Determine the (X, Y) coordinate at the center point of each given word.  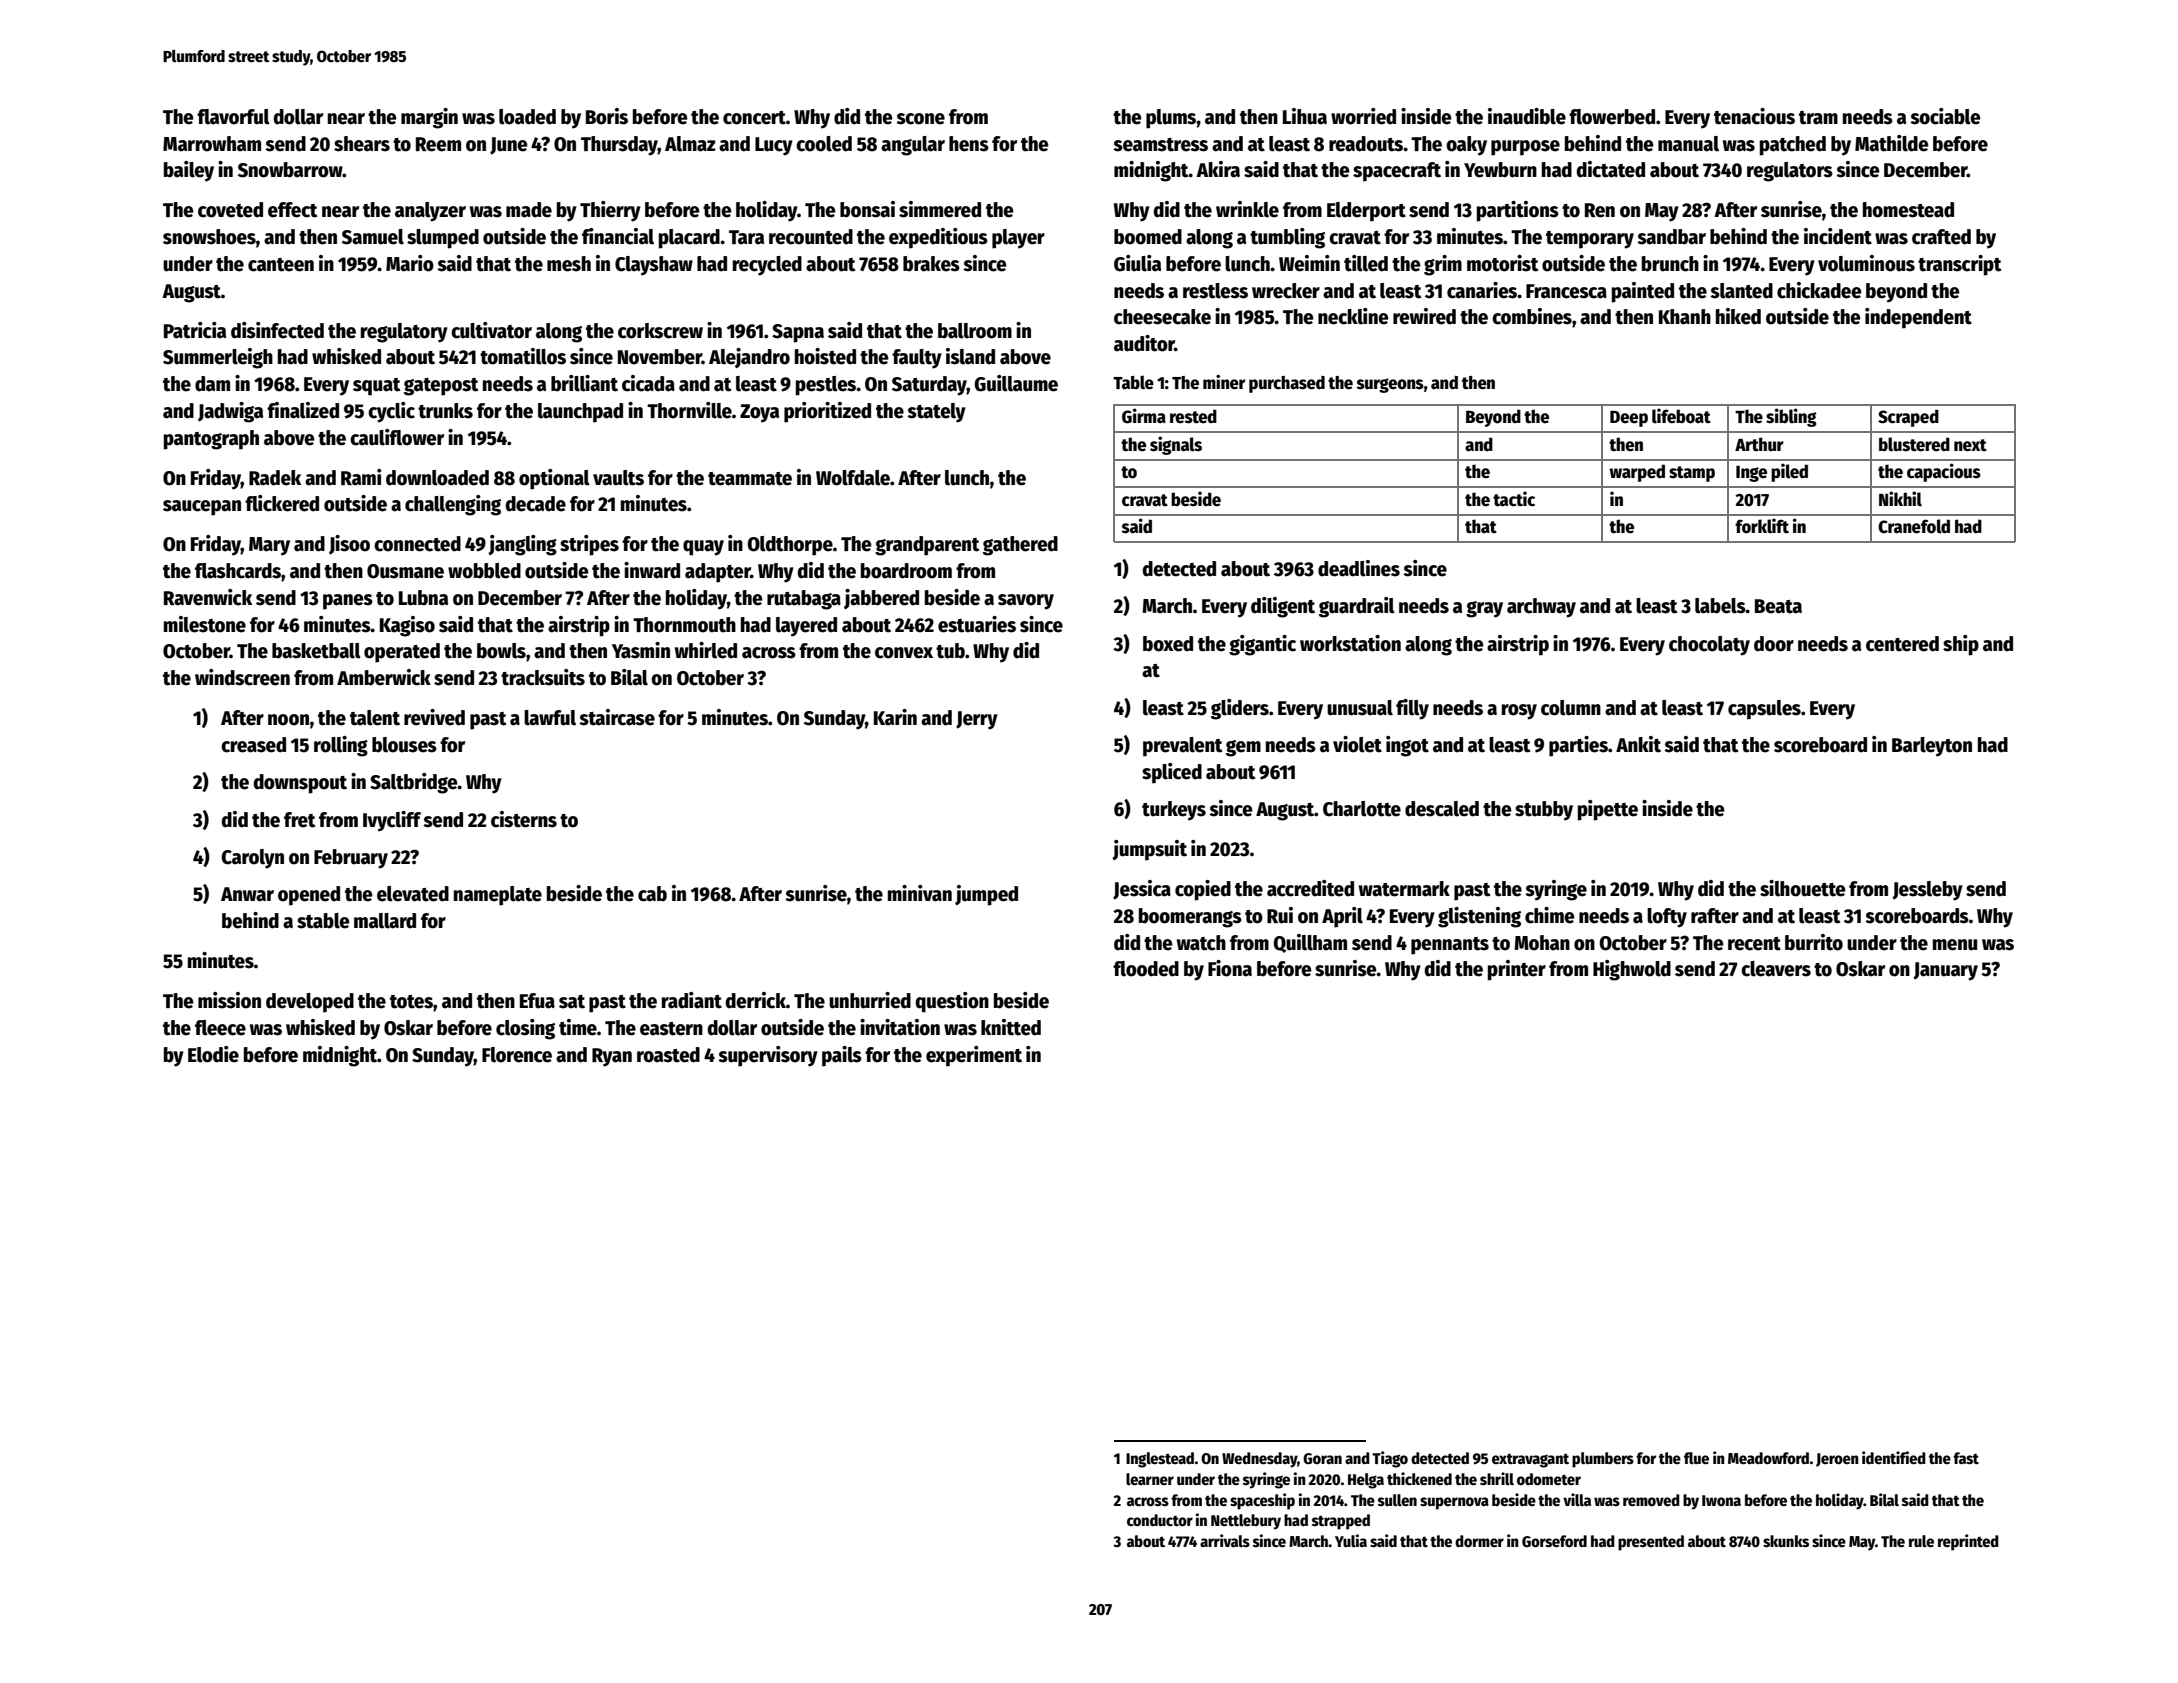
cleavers (1776, 969)
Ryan (612, 1057)
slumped (443, 239)
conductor (1160, 1520)
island (970, 356)
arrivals (1225, 1540)
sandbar (1671, 237)
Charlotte (1362, 809)
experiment (974, 1056)
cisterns (524, 819)
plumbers (1603, 1460)
